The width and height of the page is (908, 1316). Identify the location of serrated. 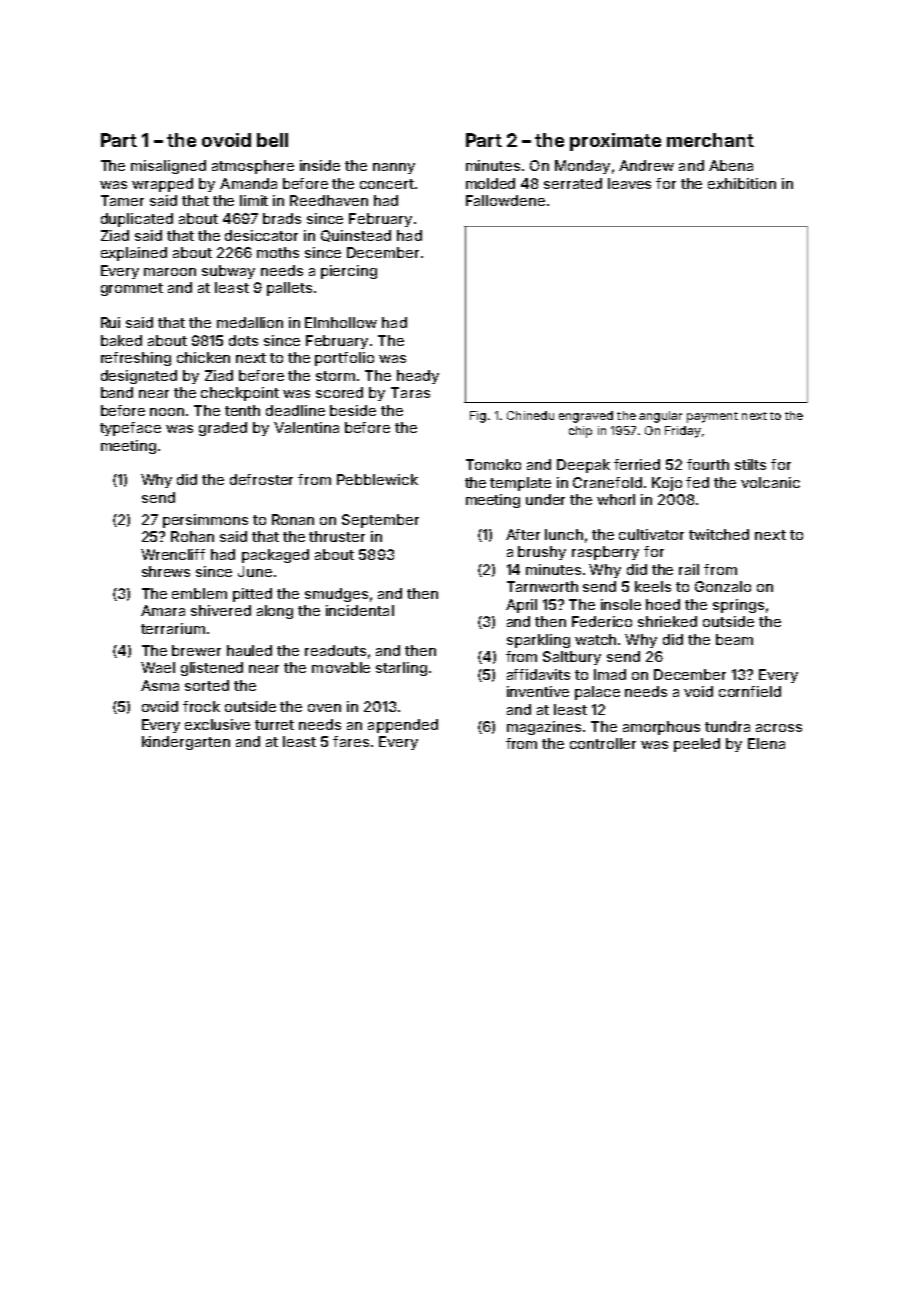
(573, 183).
